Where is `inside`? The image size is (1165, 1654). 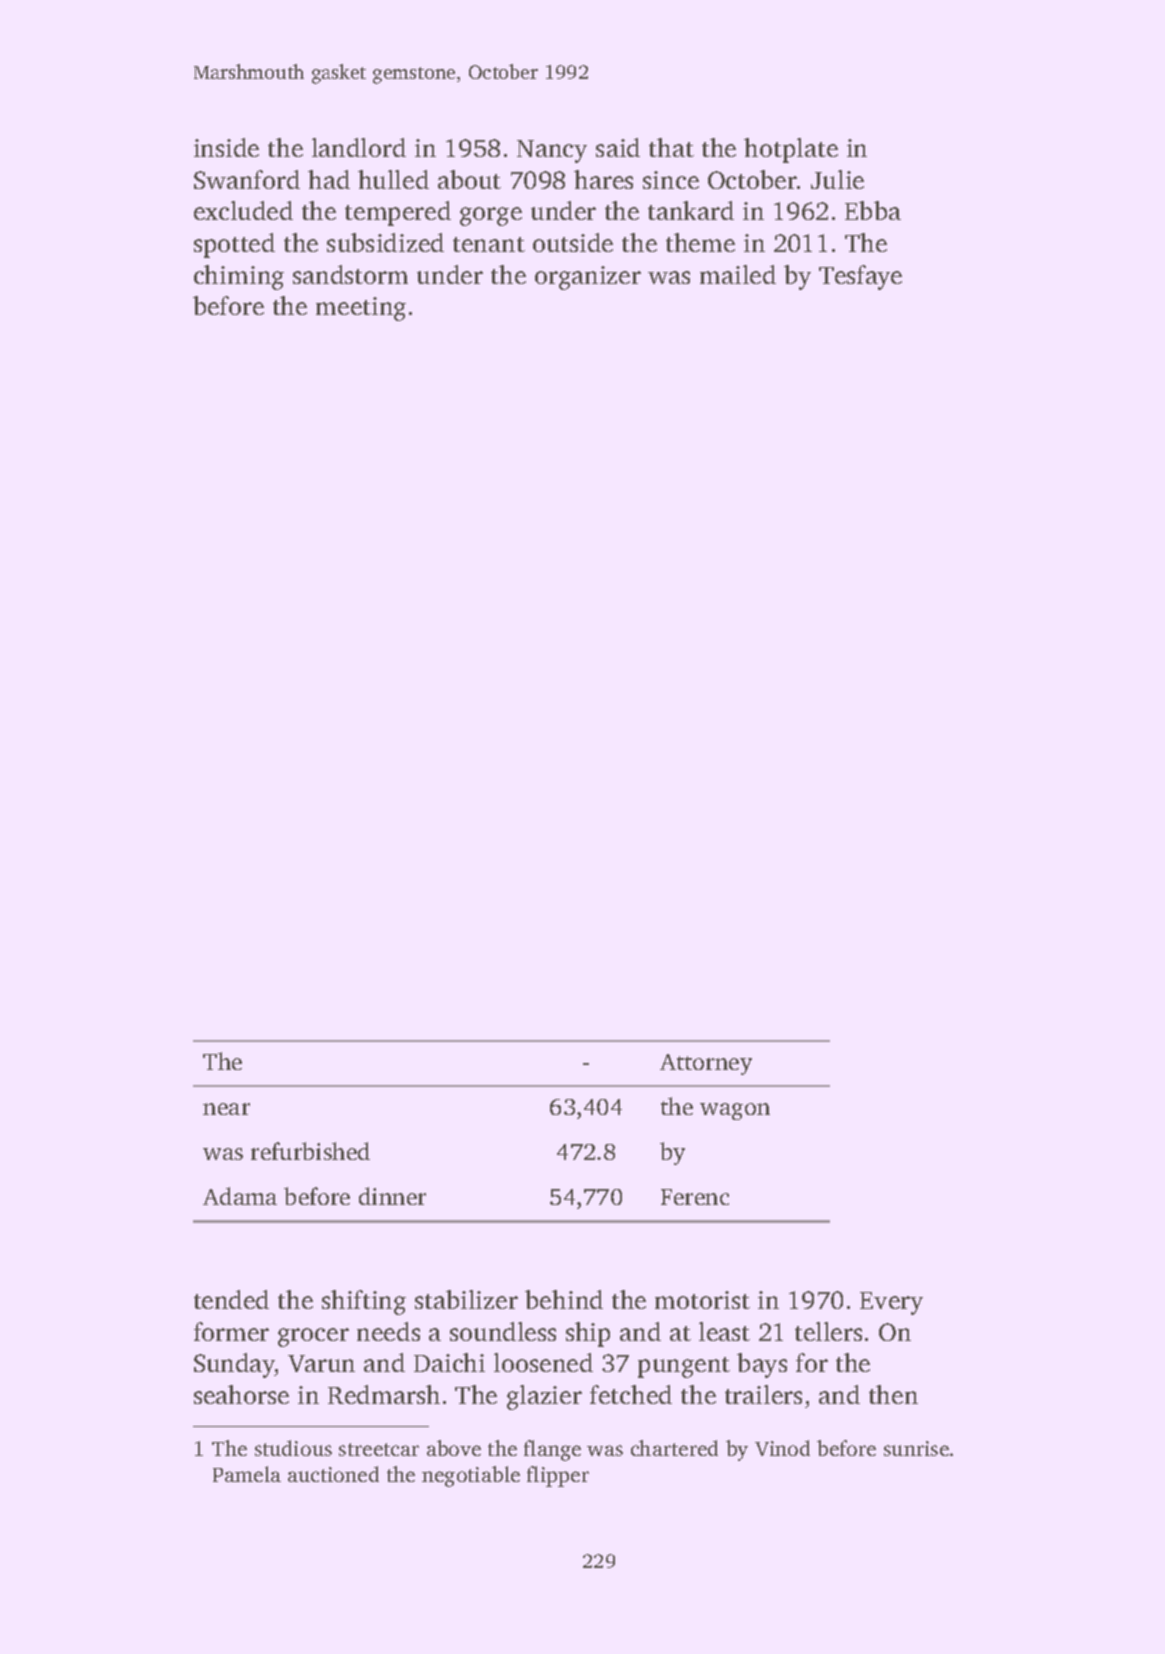
inside is located at coordinates (226, 147).
